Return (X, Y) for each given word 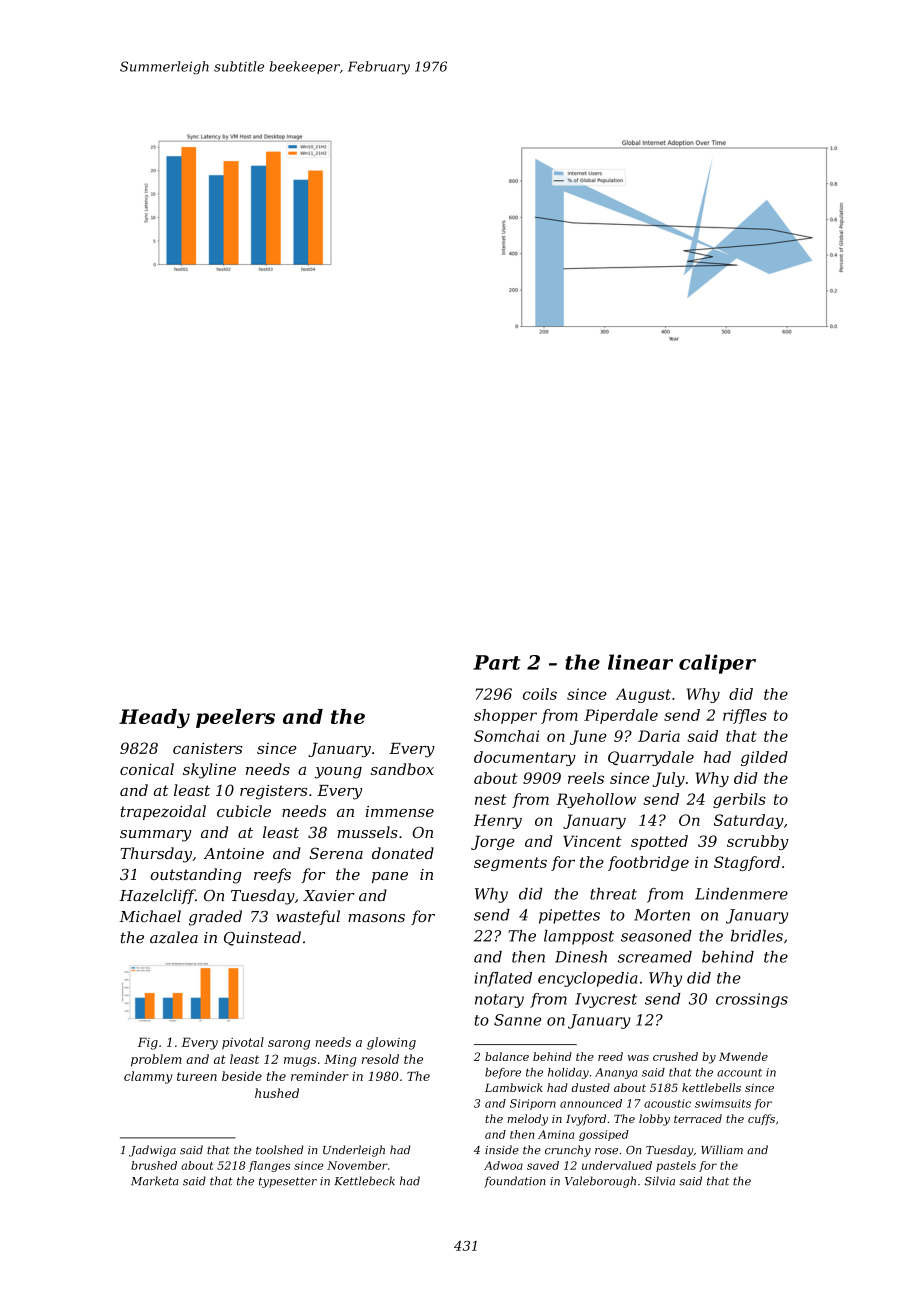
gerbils (739, 800)
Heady (154, 718)
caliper (717, 664)
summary (156, 836)
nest (491, 799)
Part (496, 662)
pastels (676, 1166)
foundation (515, 1182)
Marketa (155, 1181)
